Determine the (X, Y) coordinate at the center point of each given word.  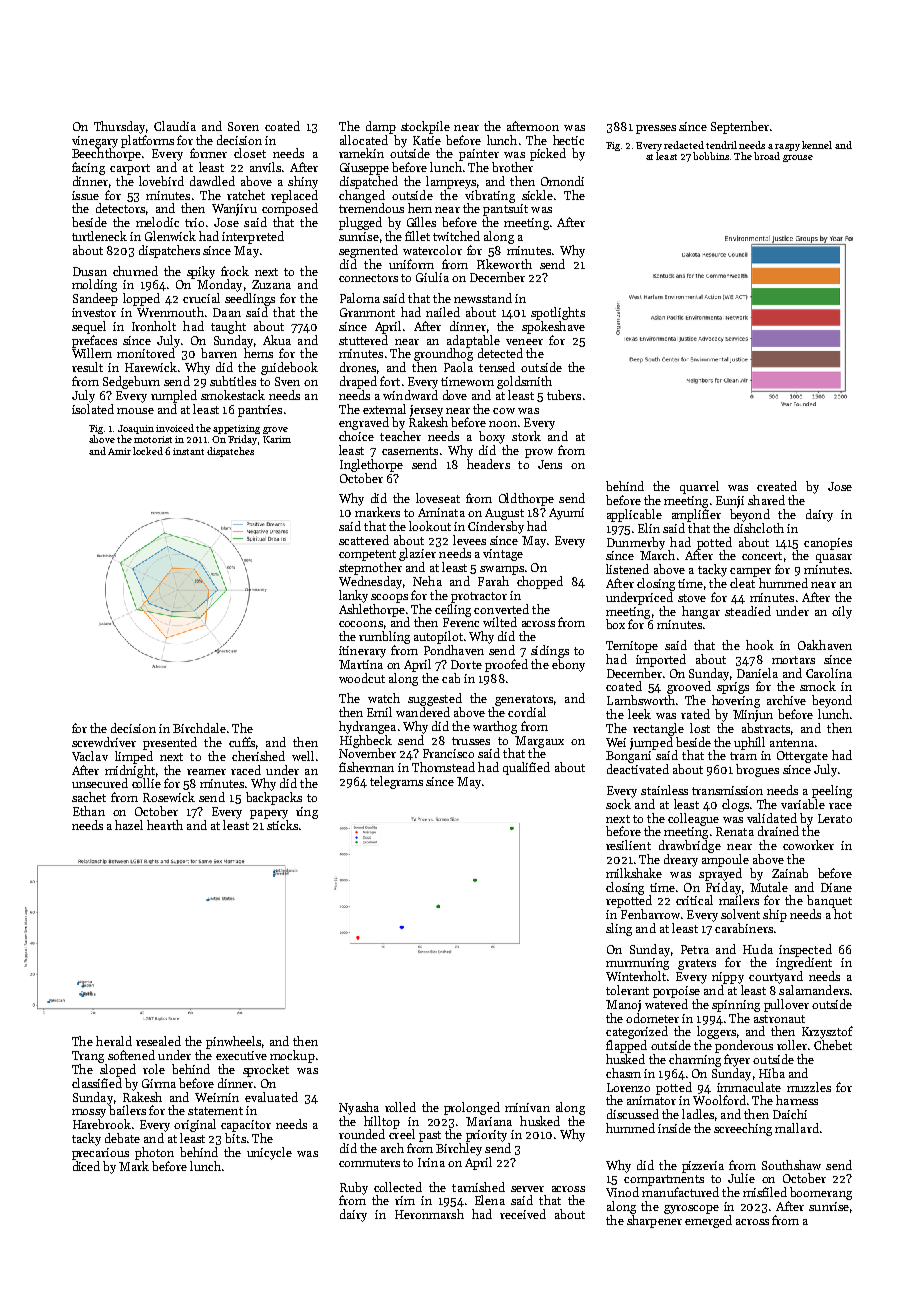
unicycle (269, 1153)
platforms (147, 141)
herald (114, 1041)
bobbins (711, 156)
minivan (527, 1107)
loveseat (438, 498)
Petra (695, 949)
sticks (282, 825)
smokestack (233, 395)
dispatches (230, 452)
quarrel (699, 487)
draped (358, 382)
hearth (165, 825)
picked (548, 154)
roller (792, 1045)
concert (762, 556)
